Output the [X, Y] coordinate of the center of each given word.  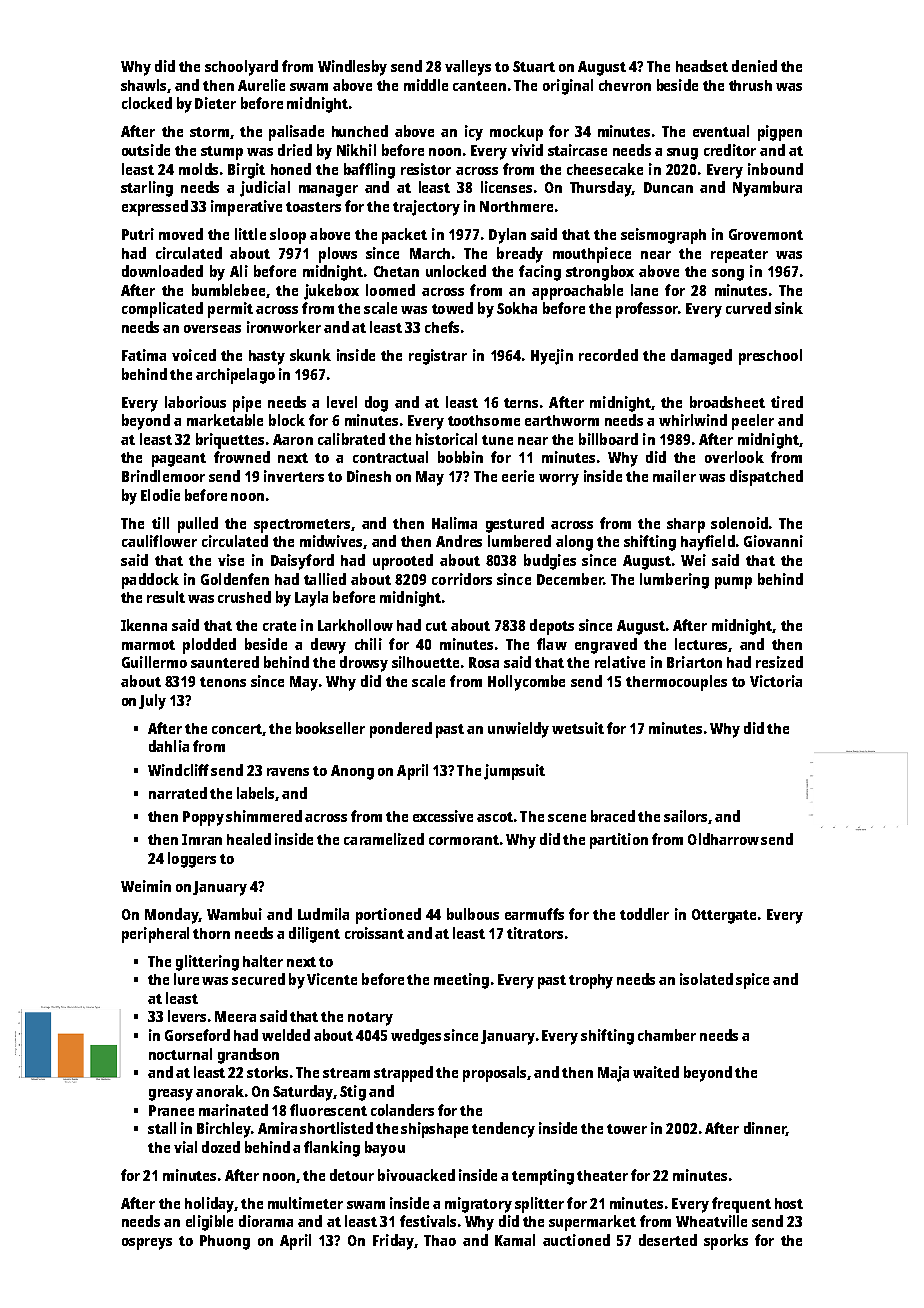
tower [627, 1129]
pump [733, 583]
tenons [223, 682]
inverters [294, 476]
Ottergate [724, 916]
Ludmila [323, 914]
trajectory [426, 208]
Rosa [484, 662]
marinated [233, 1110]
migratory [478, 1205]
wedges [416, 1037]
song [728, 275]
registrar [438, 357]
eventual [721, 131]
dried [295, 150]
